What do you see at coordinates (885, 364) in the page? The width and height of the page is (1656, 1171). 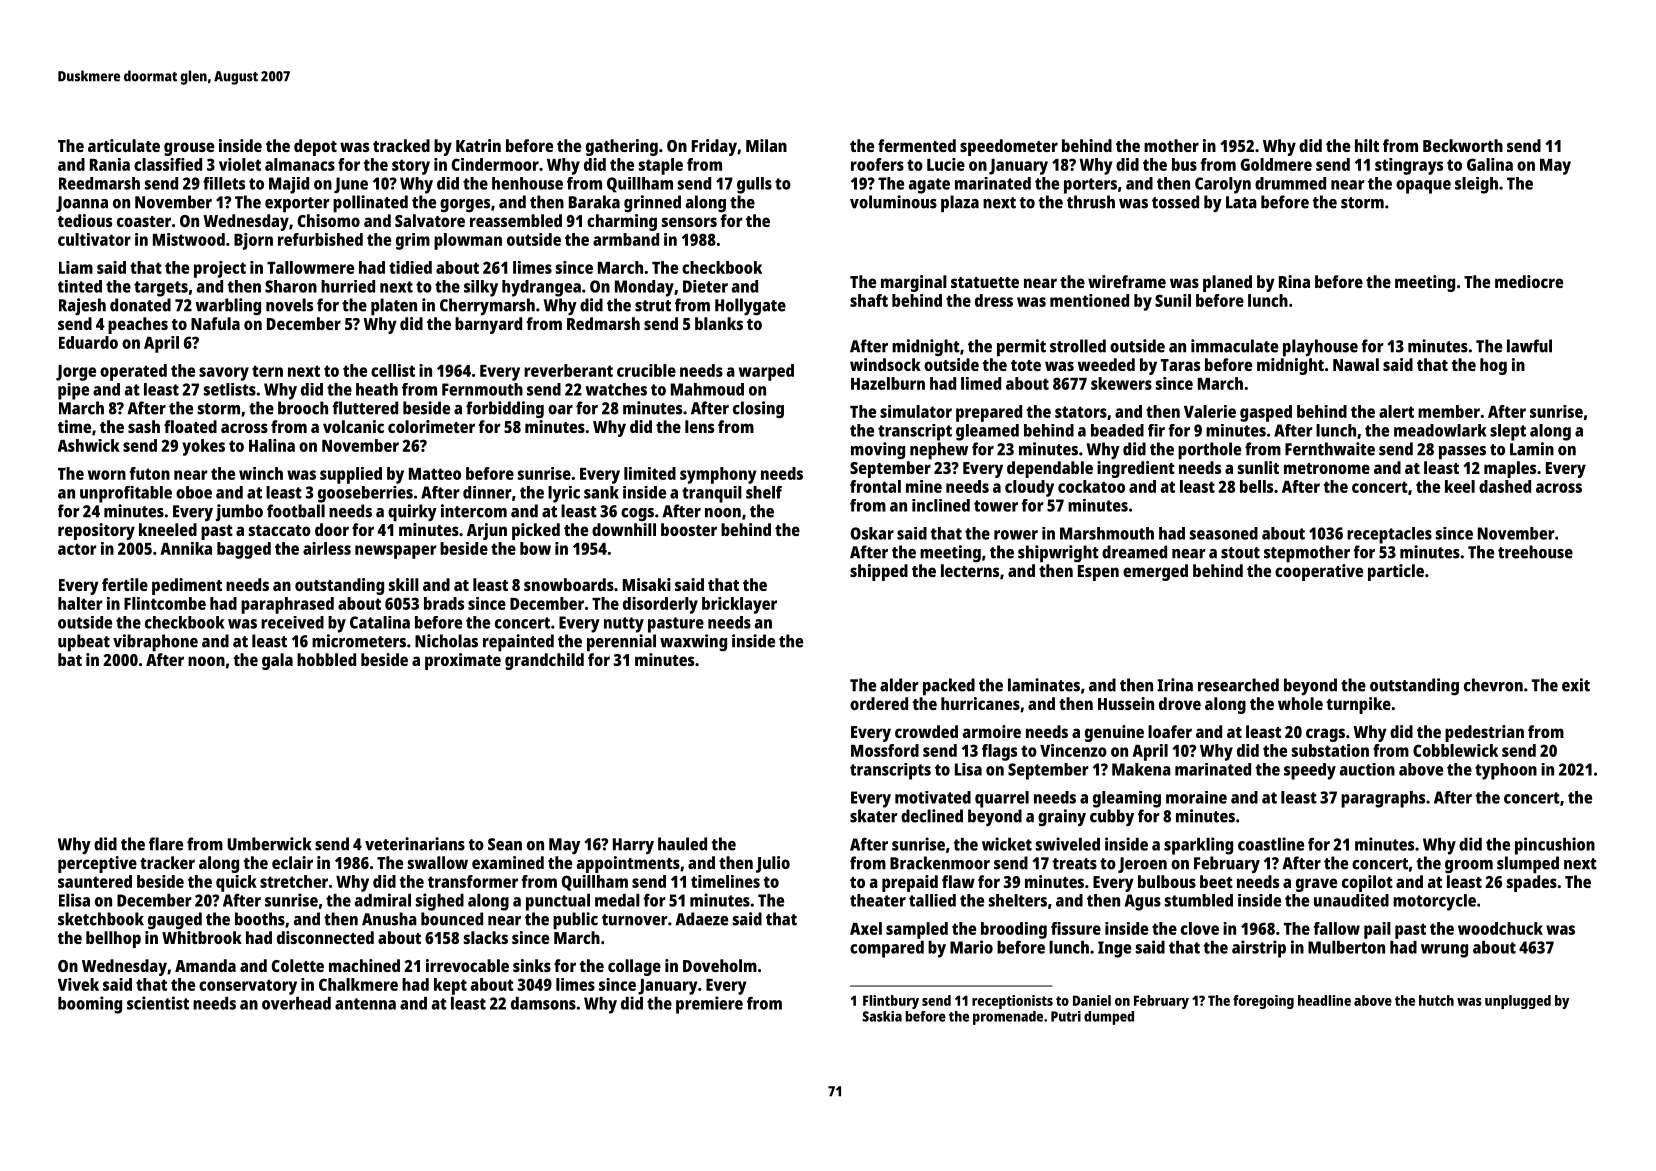 I see `windsock` at bounding box center [885, 364].
